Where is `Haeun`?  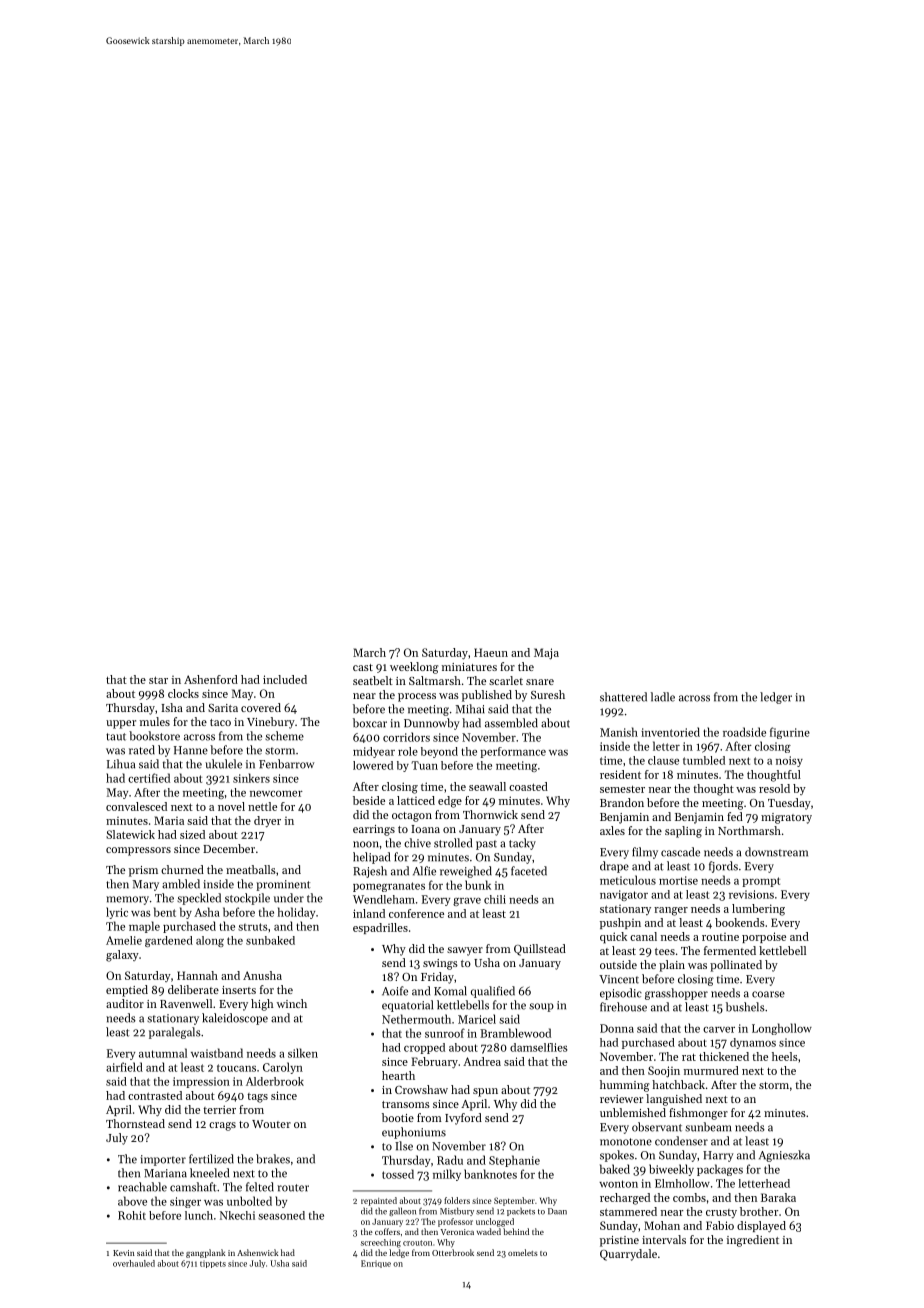
Haeun is located at coordinates (491, 652).
